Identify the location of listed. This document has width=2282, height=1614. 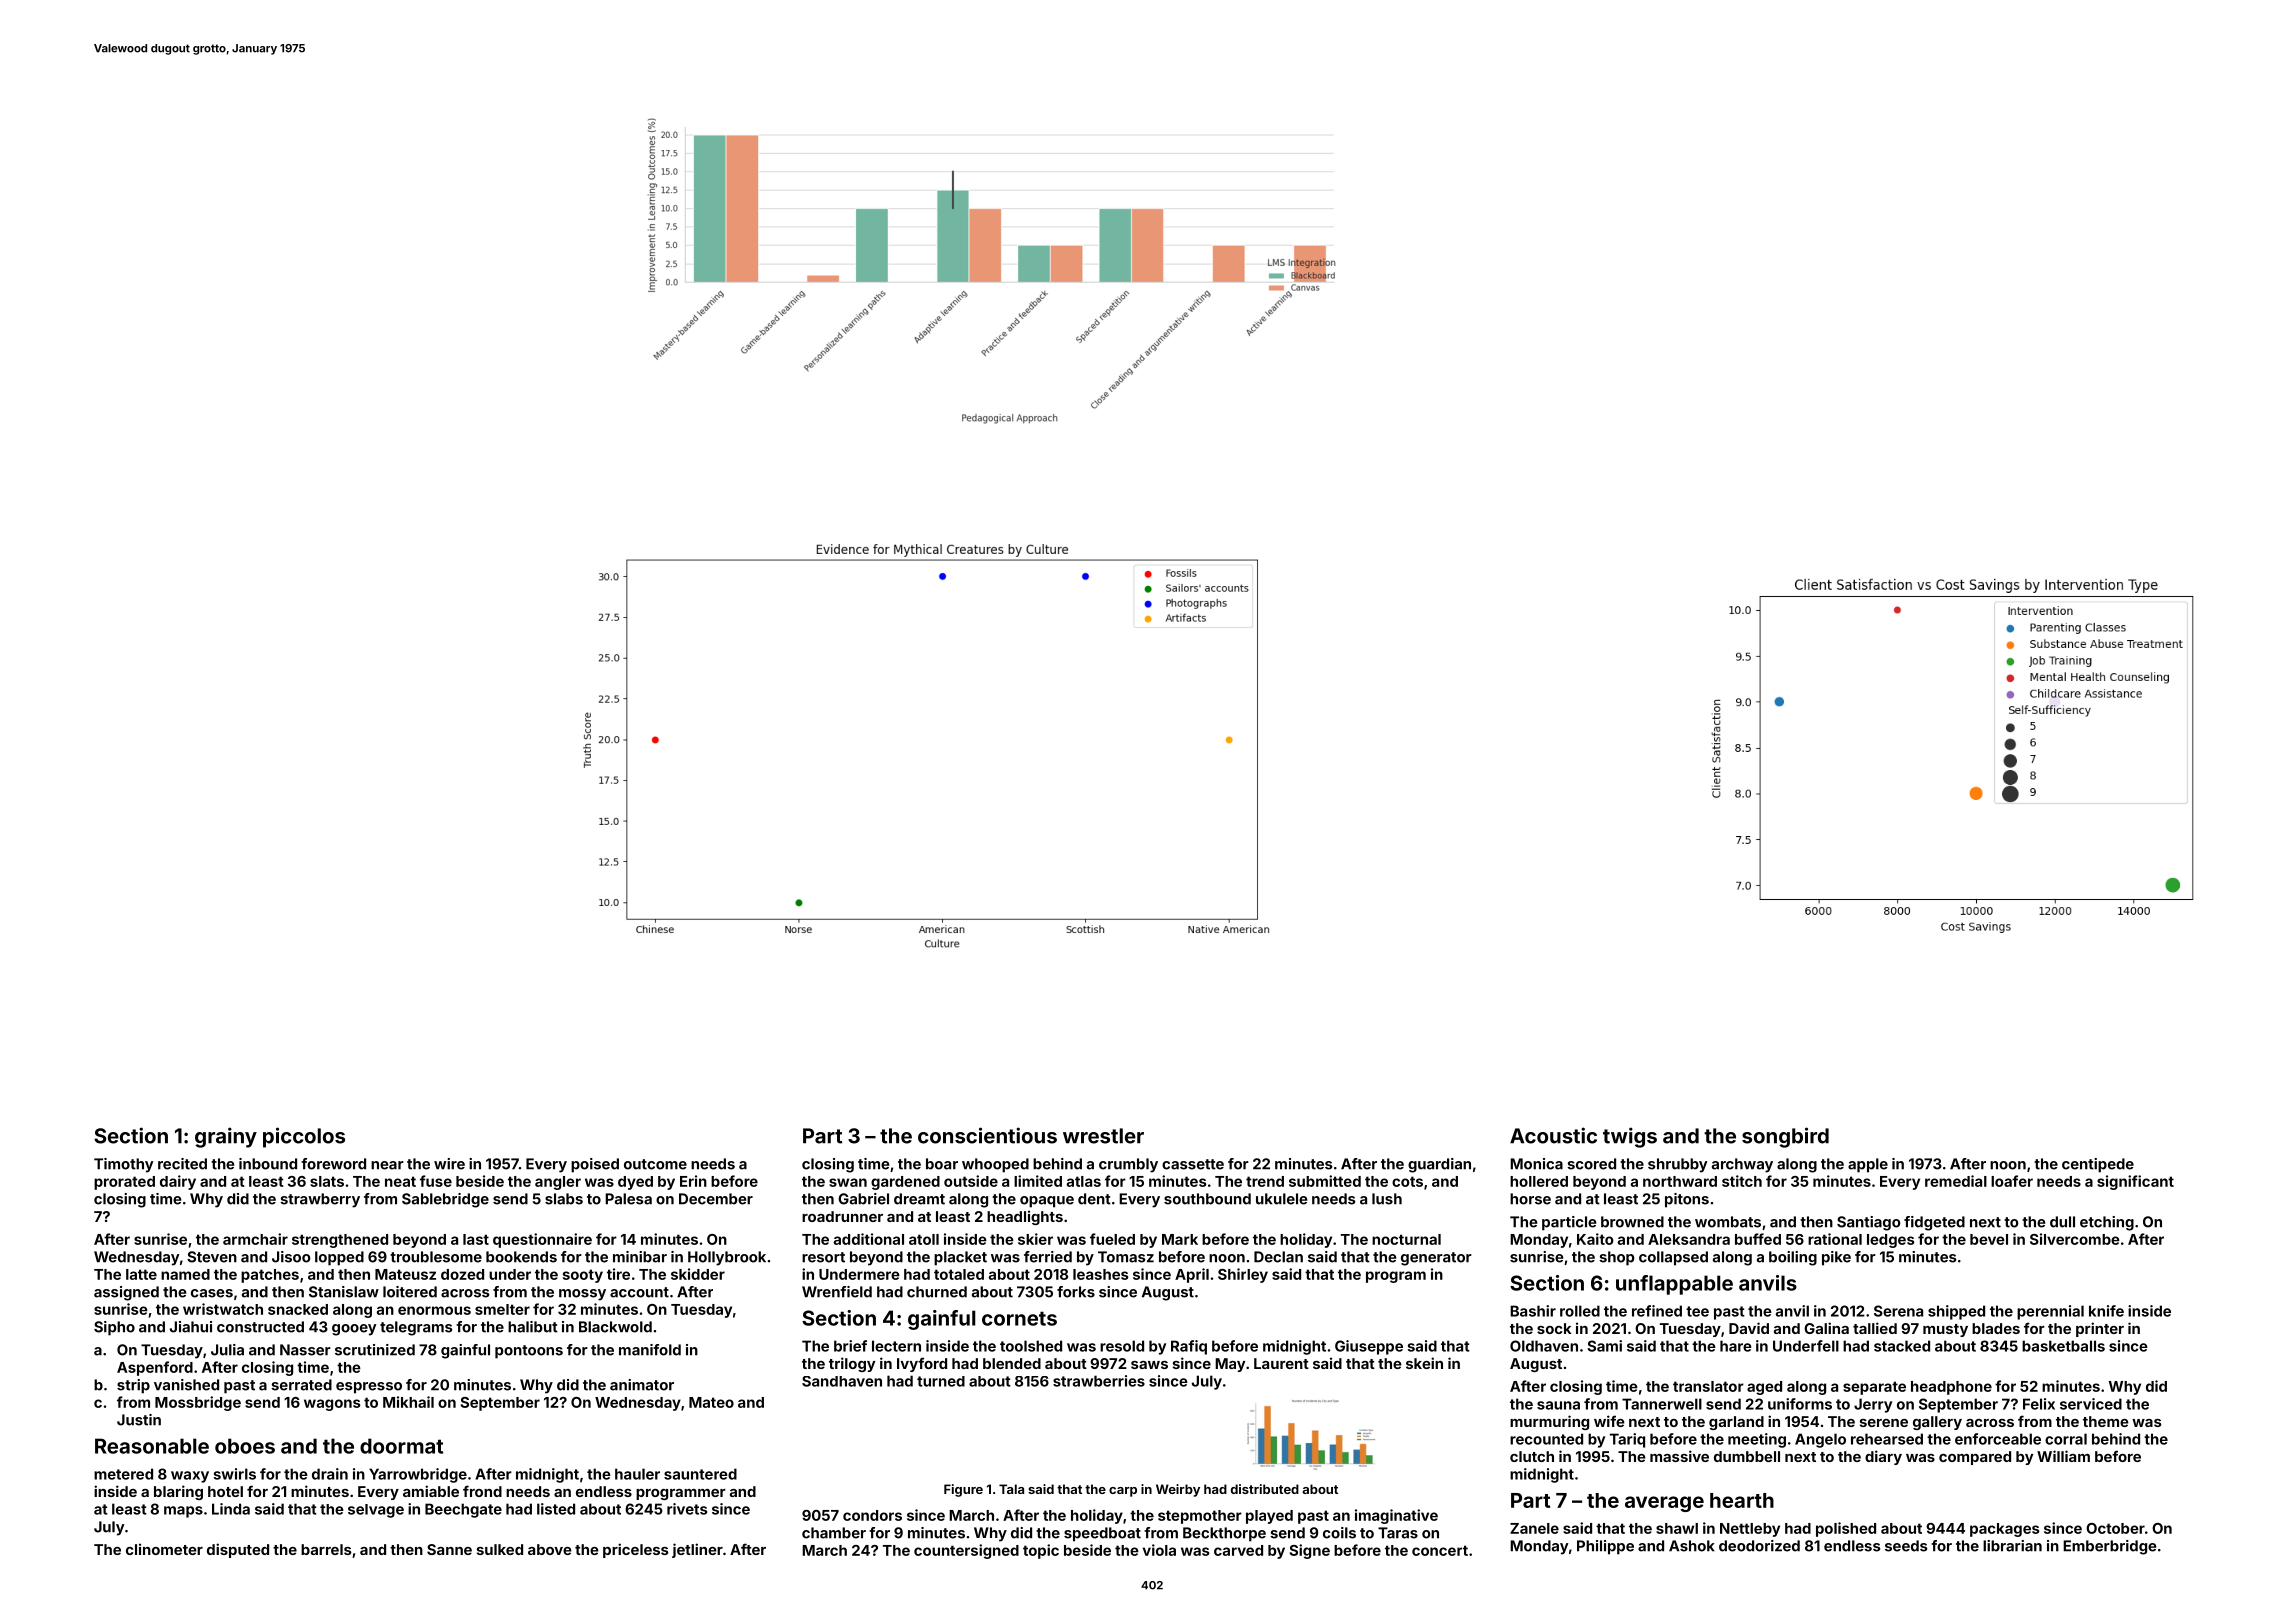
(556, 1509).
